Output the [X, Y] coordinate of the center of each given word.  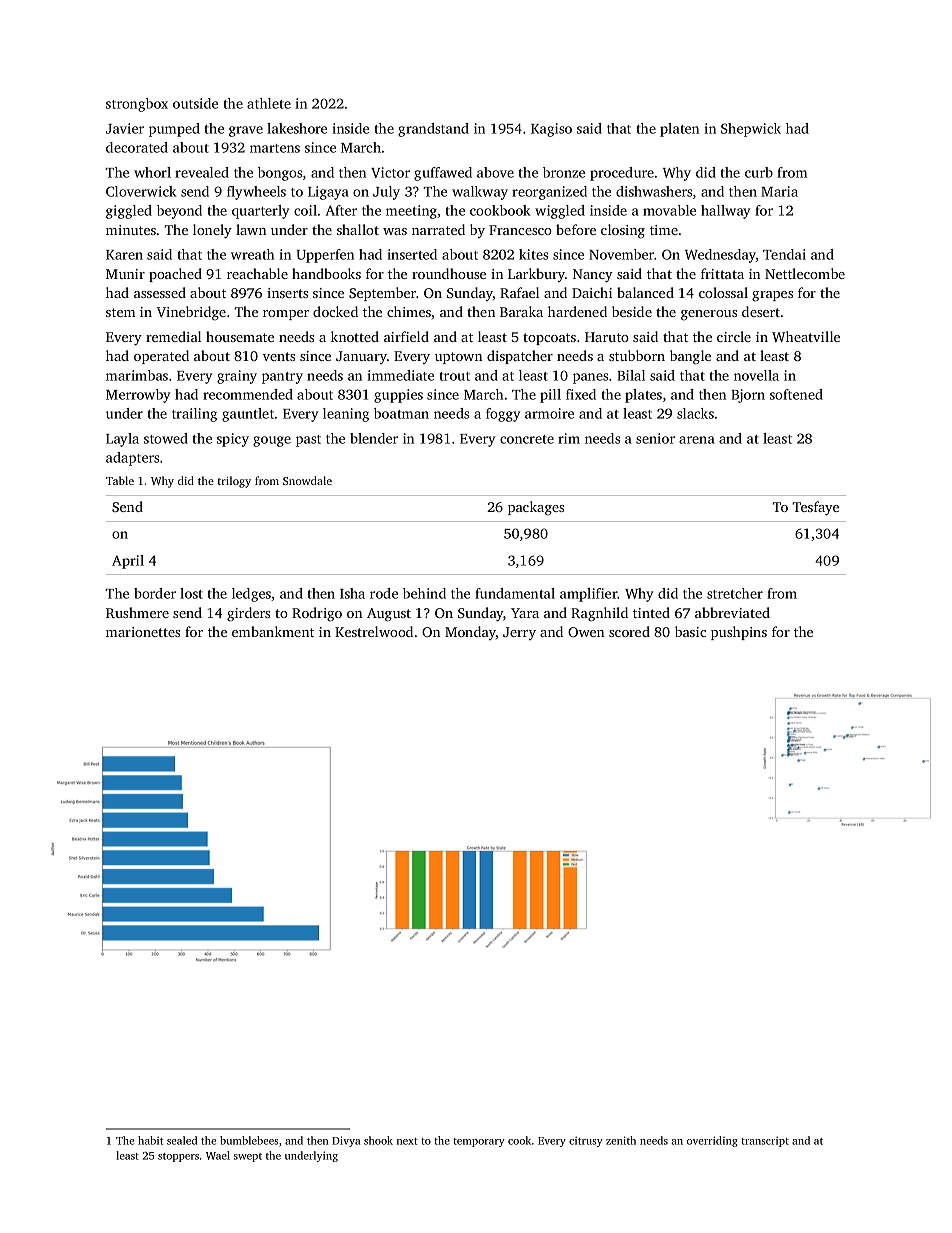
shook [378, 1140]
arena [697, 440]
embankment [273, 631]
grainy [237, 377]
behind [424, 593]
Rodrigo [317, 614]
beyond [179, 212]
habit [150, 1140]
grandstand [433, 130]
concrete [527, 439]
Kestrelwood [374, 631]
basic [690, 631]
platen [679, 130]
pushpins [739, 633]
